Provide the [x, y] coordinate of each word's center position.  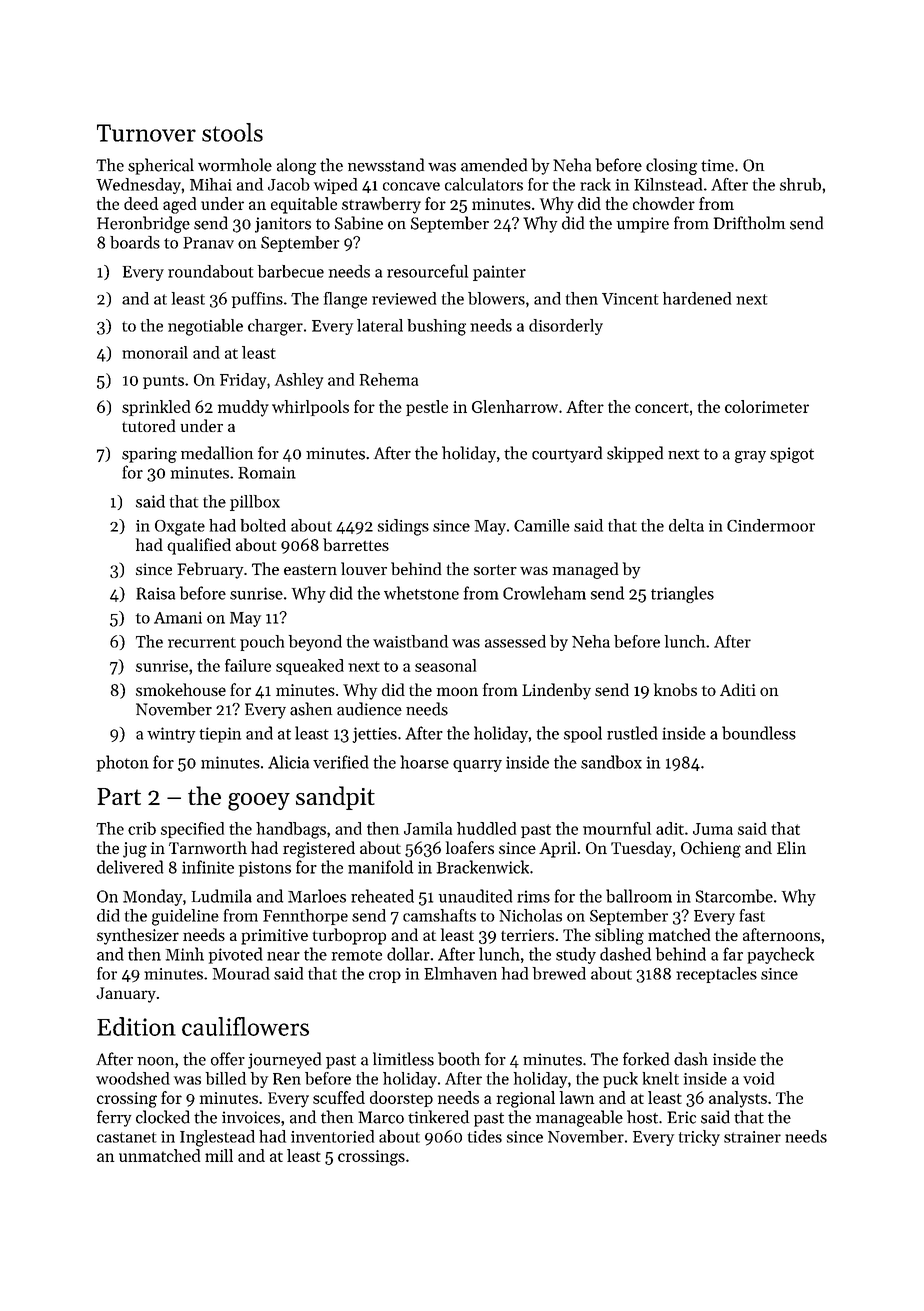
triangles [682, 594]
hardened [697, 298]
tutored [148, 425]
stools [232, 132]
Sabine [359, 223]
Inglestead [217, 1138]
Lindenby [556, 691]
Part [119, 796]
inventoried [332, 1136]
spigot [792, 455]
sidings [403, 527]
